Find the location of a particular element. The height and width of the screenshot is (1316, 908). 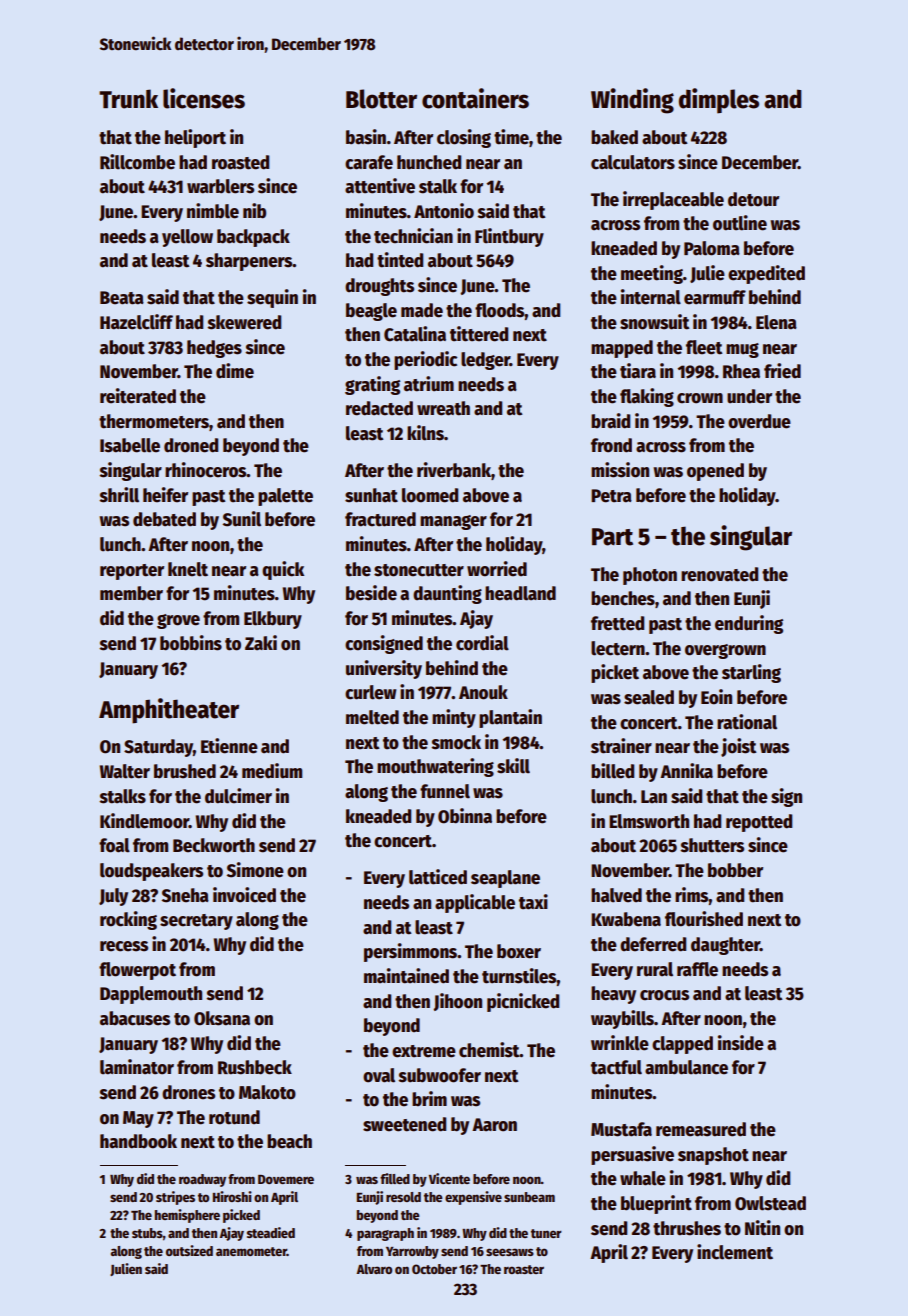

Trunk is located at coordinates (128, 99).
